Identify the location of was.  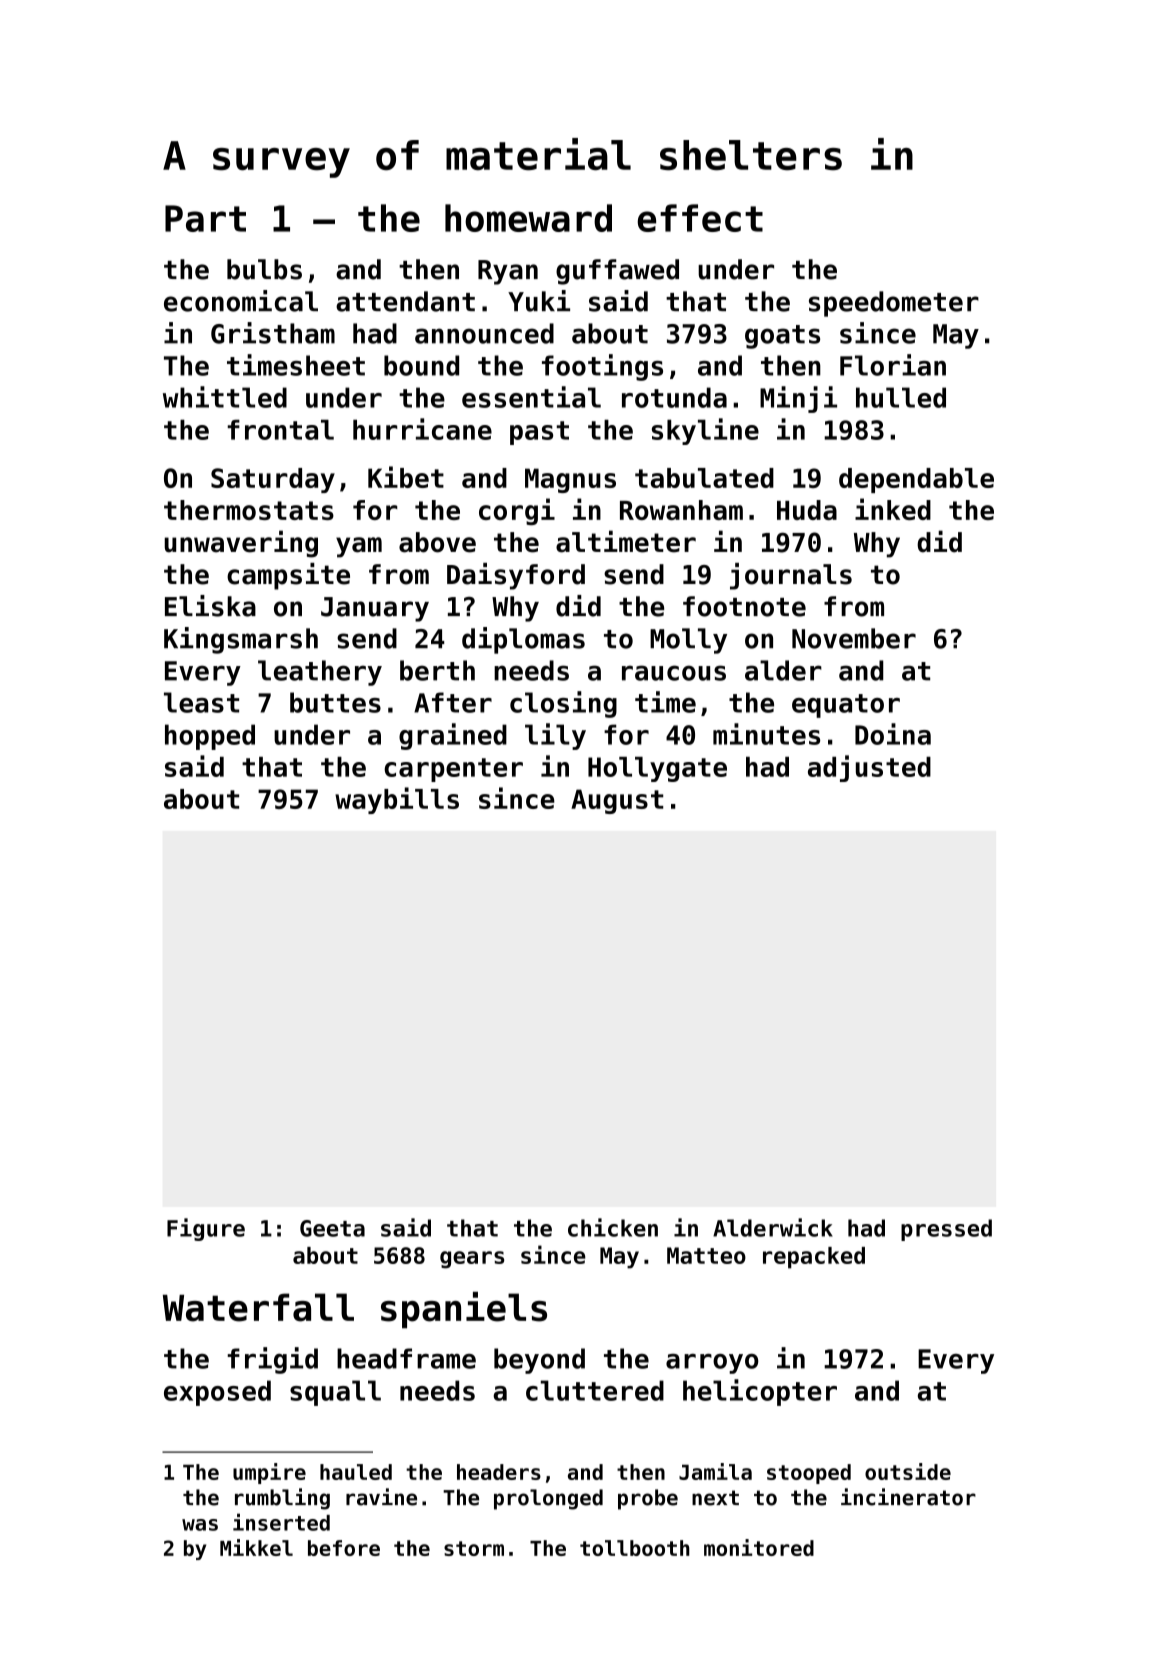
(200, 1525).
